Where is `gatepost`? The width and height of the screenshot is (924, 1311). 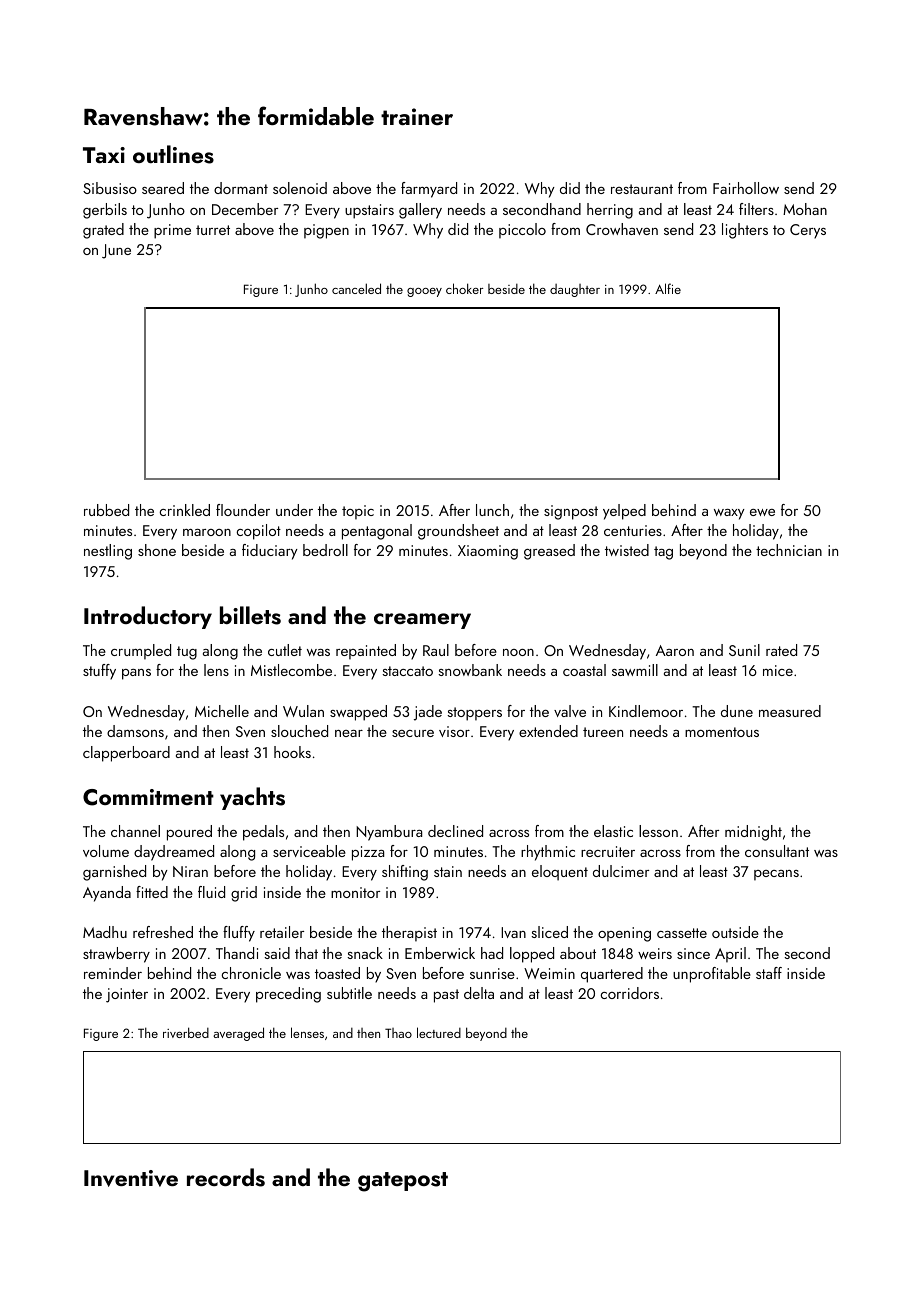 gatepost is located at coordinates (403, 1182).
